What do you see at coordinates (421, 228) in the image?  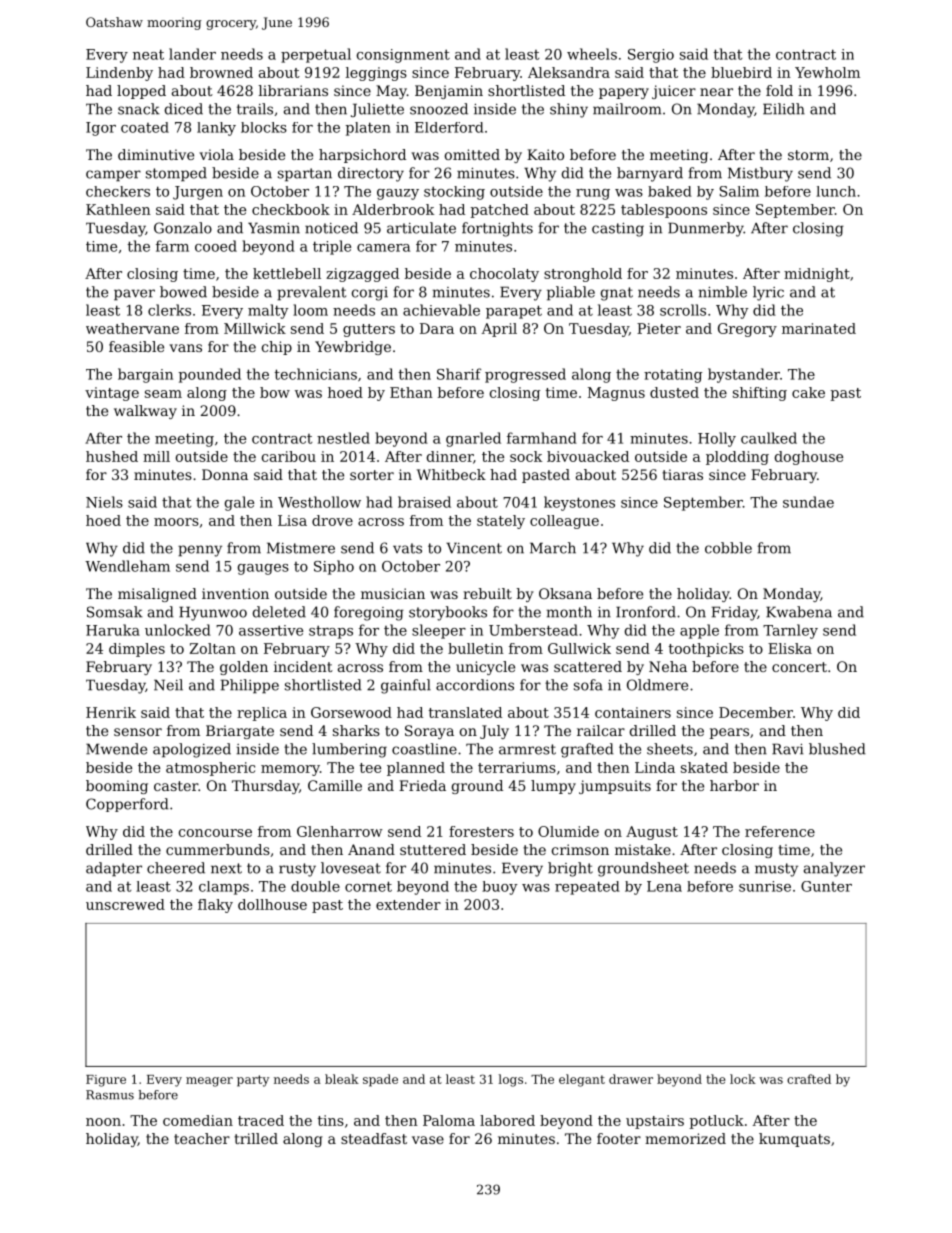 I see `articulate` at bounding box center [421, 228].
